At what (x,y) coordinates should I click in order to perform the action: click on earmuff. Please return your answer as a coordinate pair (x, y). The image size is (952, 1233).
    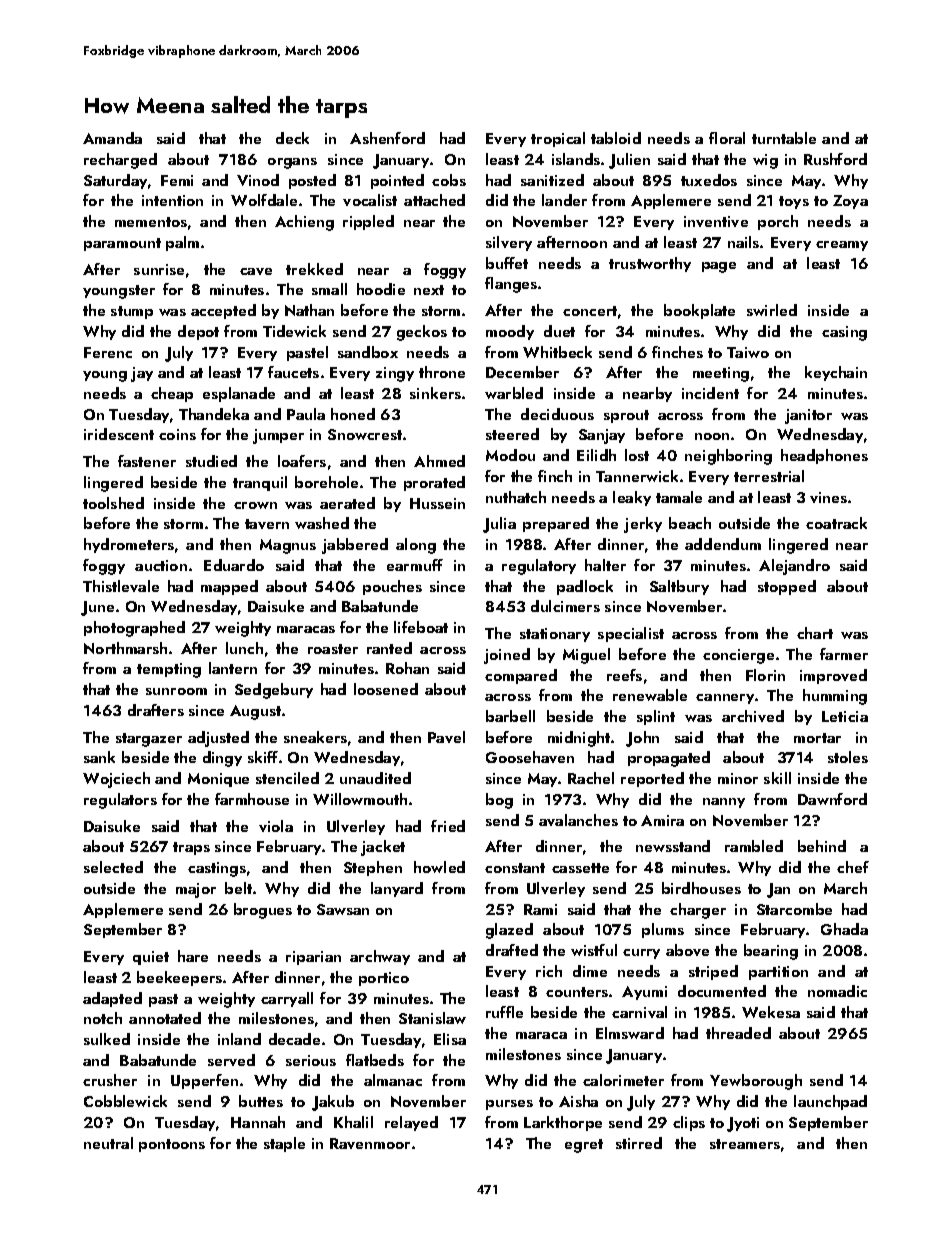
    Looking at the image, I should click on (415, 565).
